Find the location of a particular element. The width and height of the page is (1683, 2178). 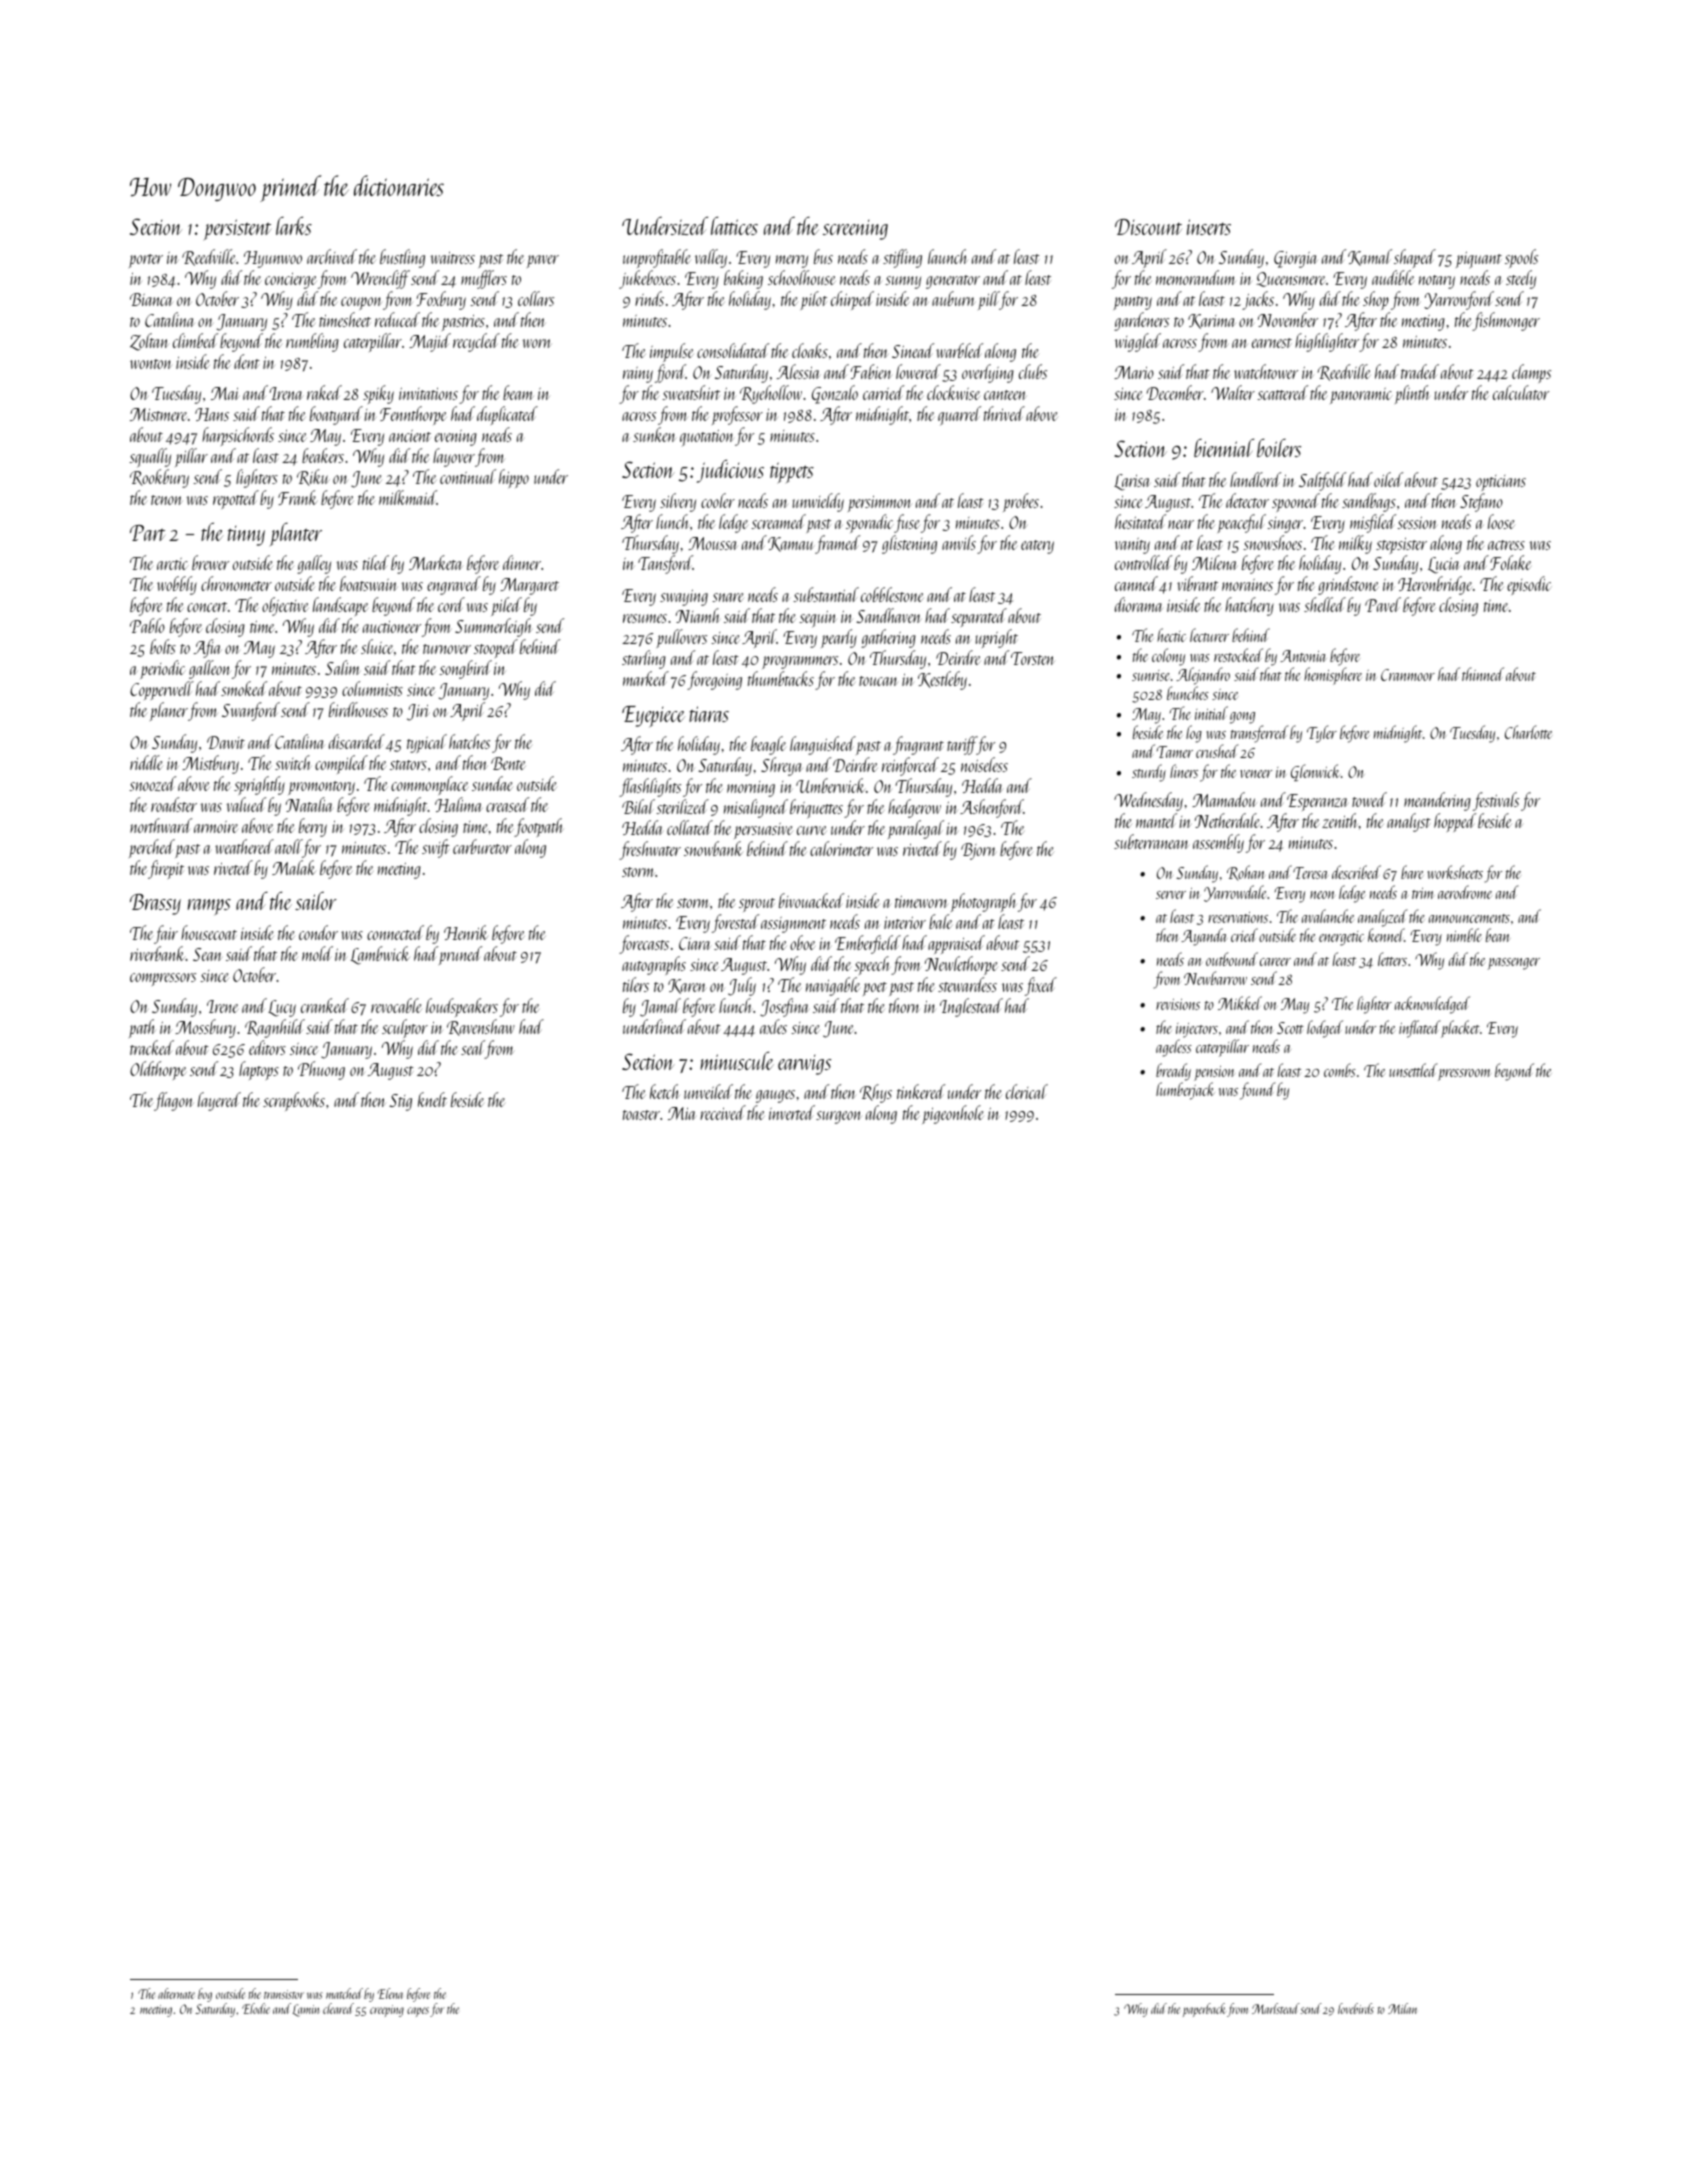

lodged is located at coordinates (1325, 1029).
